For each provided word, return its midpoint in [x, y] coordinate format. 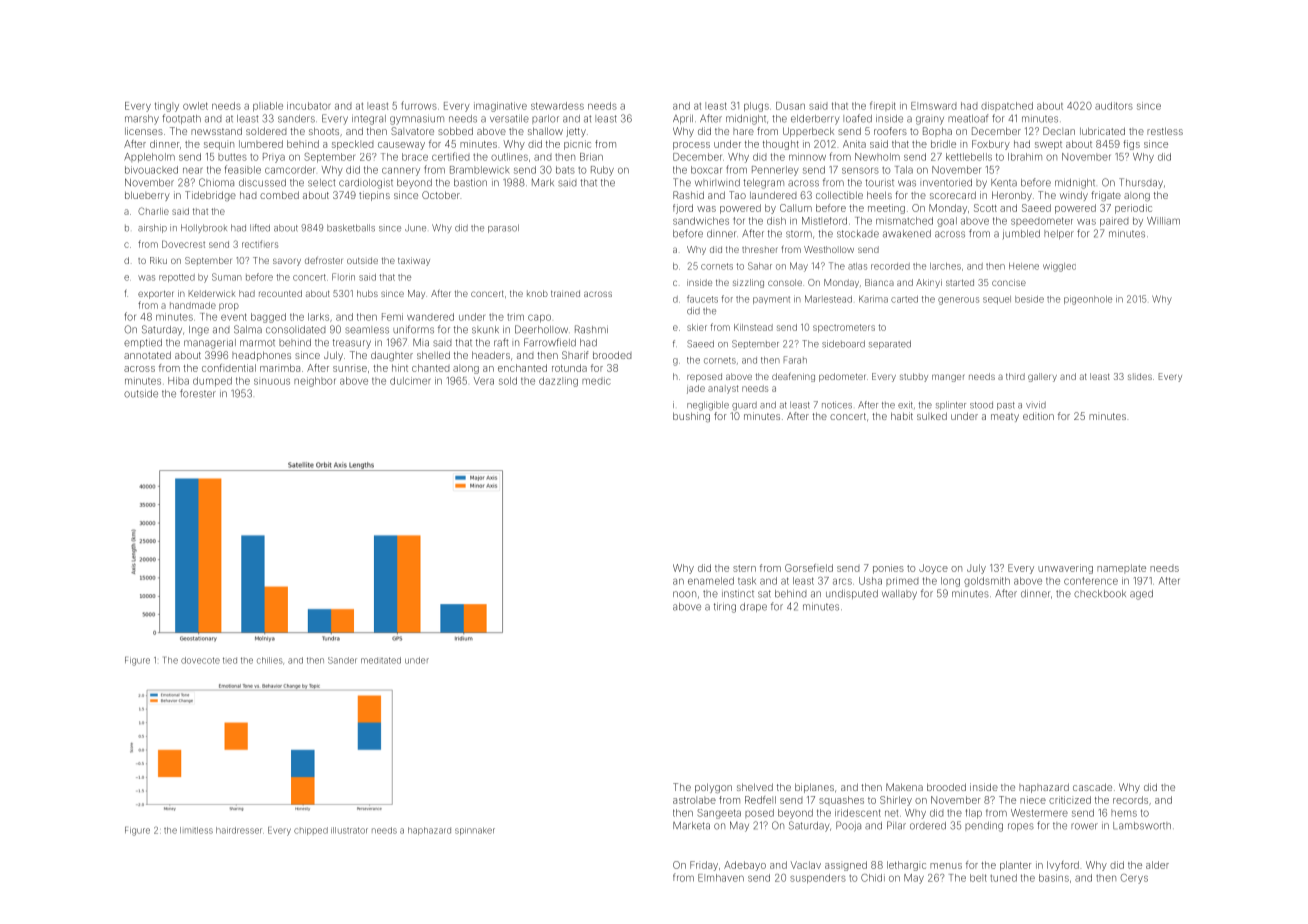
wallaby [899, 595]
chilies [270, 660]
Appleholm [149, 158]
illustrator [349, 830]
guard [744, 406]
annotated [147, 355]
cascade [1092, 787]
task [747, 581]
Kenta [1004, 183]
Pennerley [775, 171]
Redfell [760, 800]
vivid [1036, 405]
